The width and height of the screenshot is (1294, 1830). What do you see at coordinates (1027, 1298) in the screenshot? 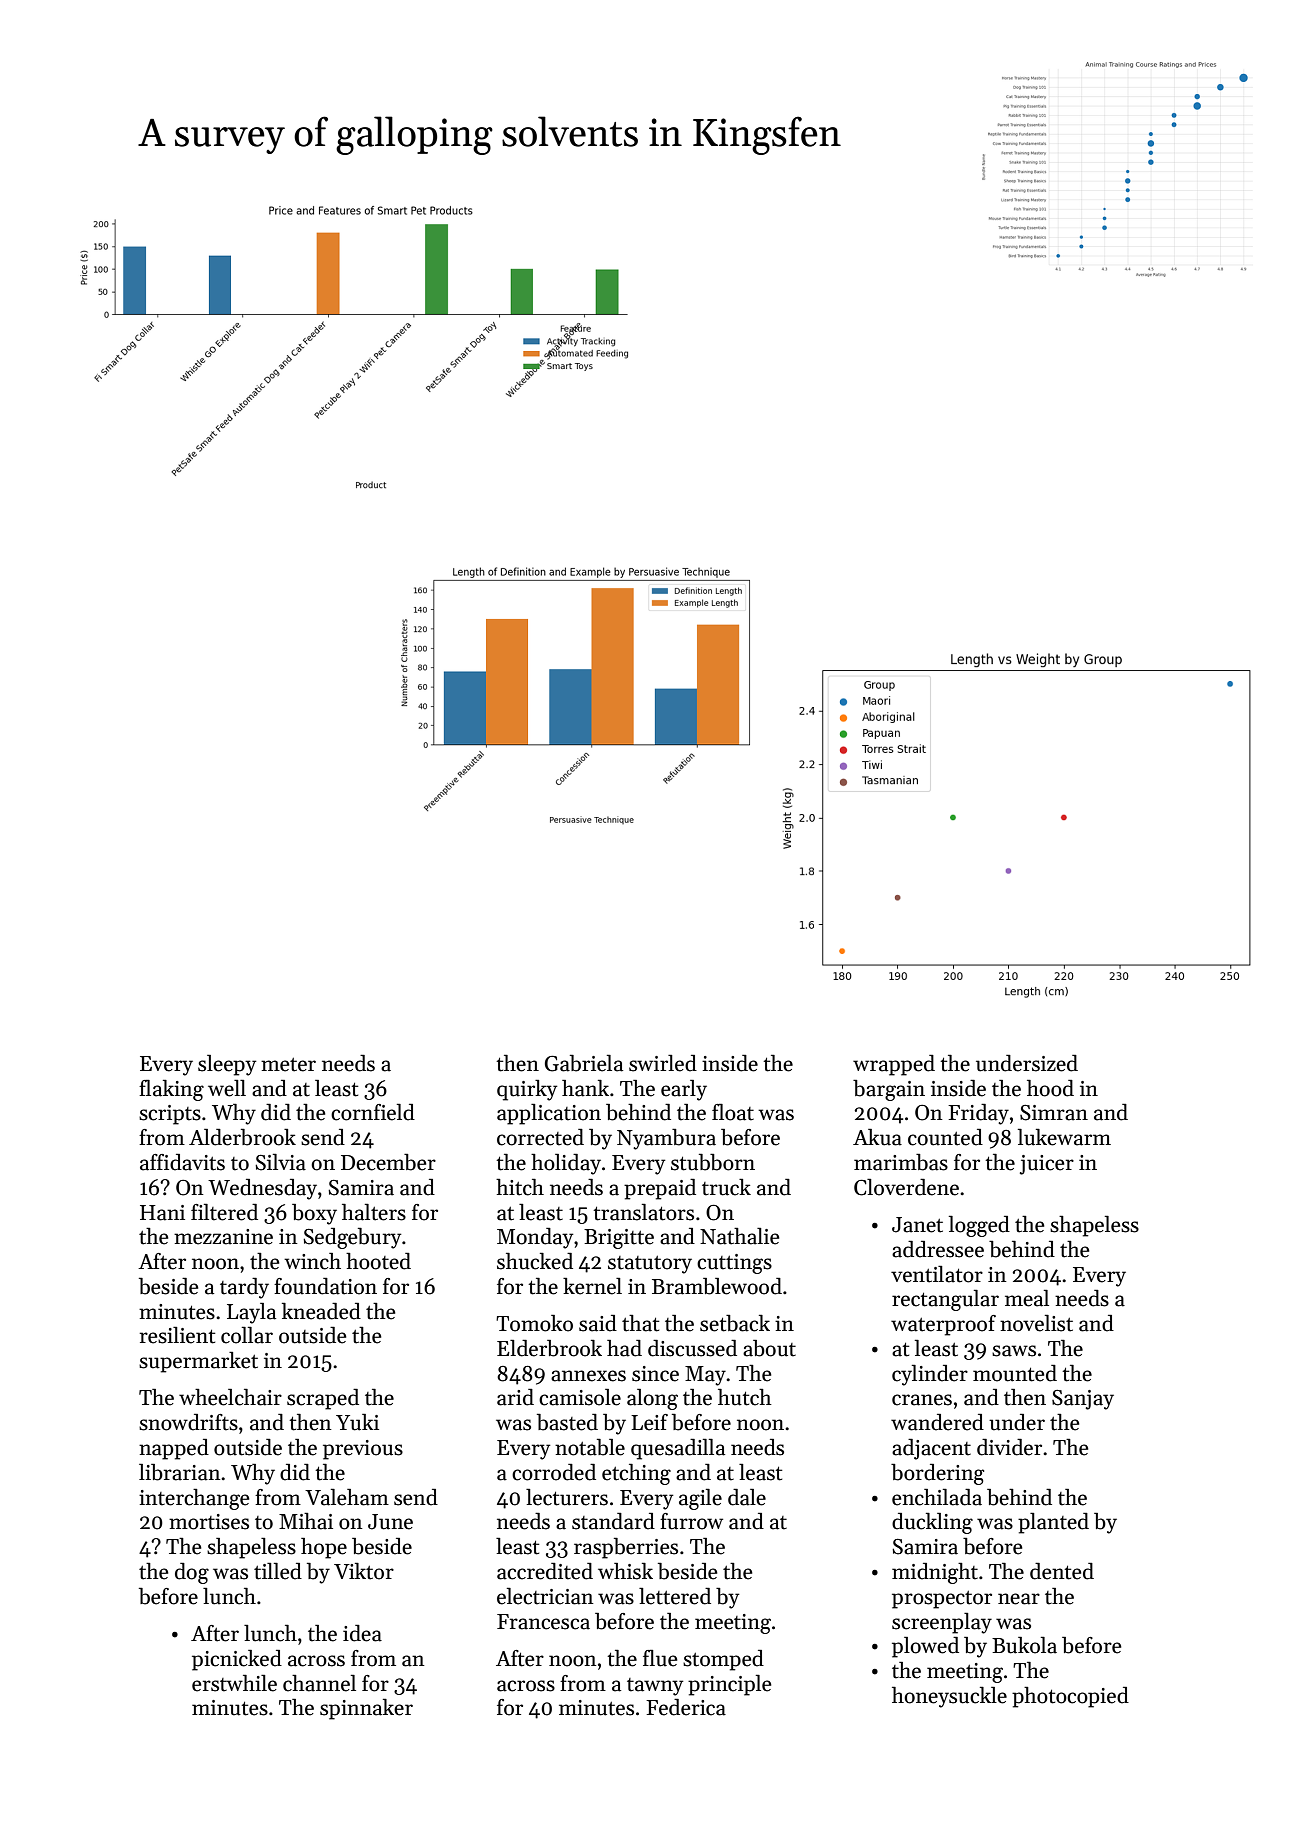
I see `meal` at bounding box center [1027, 1298].
